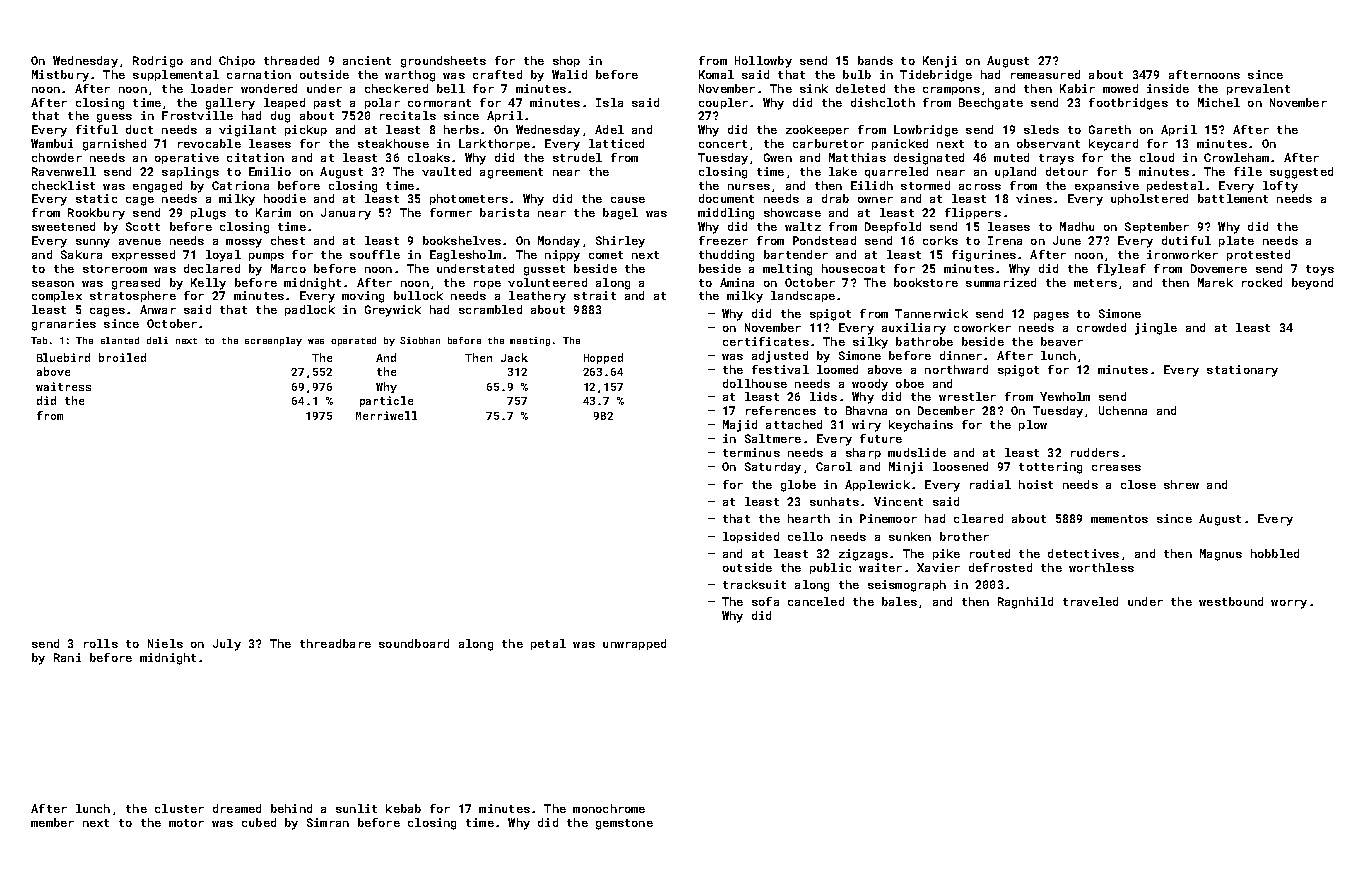 The width and height of the page is (1372, 887). I want to click on threadbare, so click(335, 643).
